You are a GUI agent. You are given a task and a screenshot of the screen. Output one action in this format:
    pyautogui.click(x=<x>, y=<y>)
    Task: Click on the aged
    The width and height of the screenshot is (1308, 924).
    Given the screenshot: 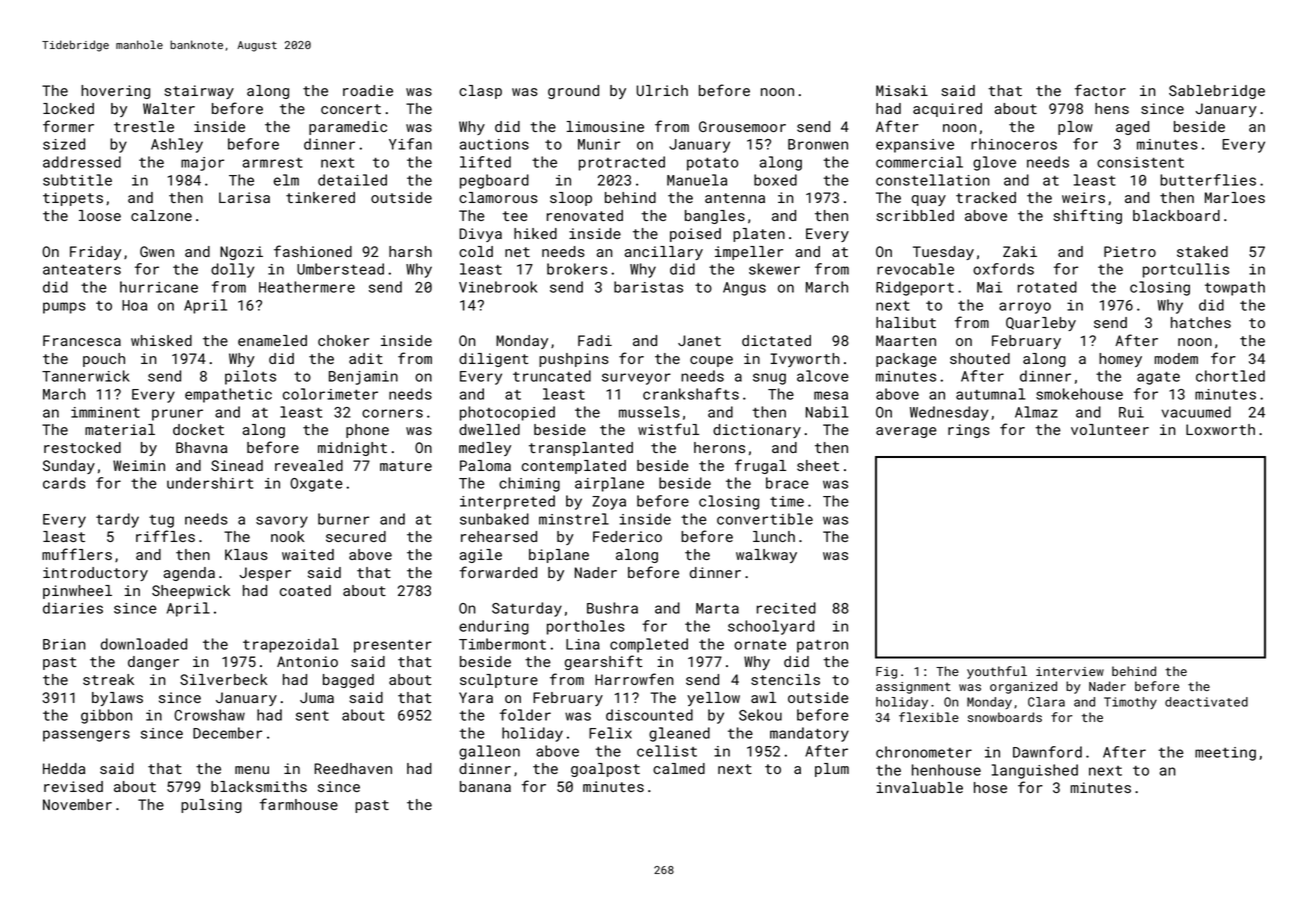 What is the action you would take?
    pyautogui.click(x=1132, y=128)
